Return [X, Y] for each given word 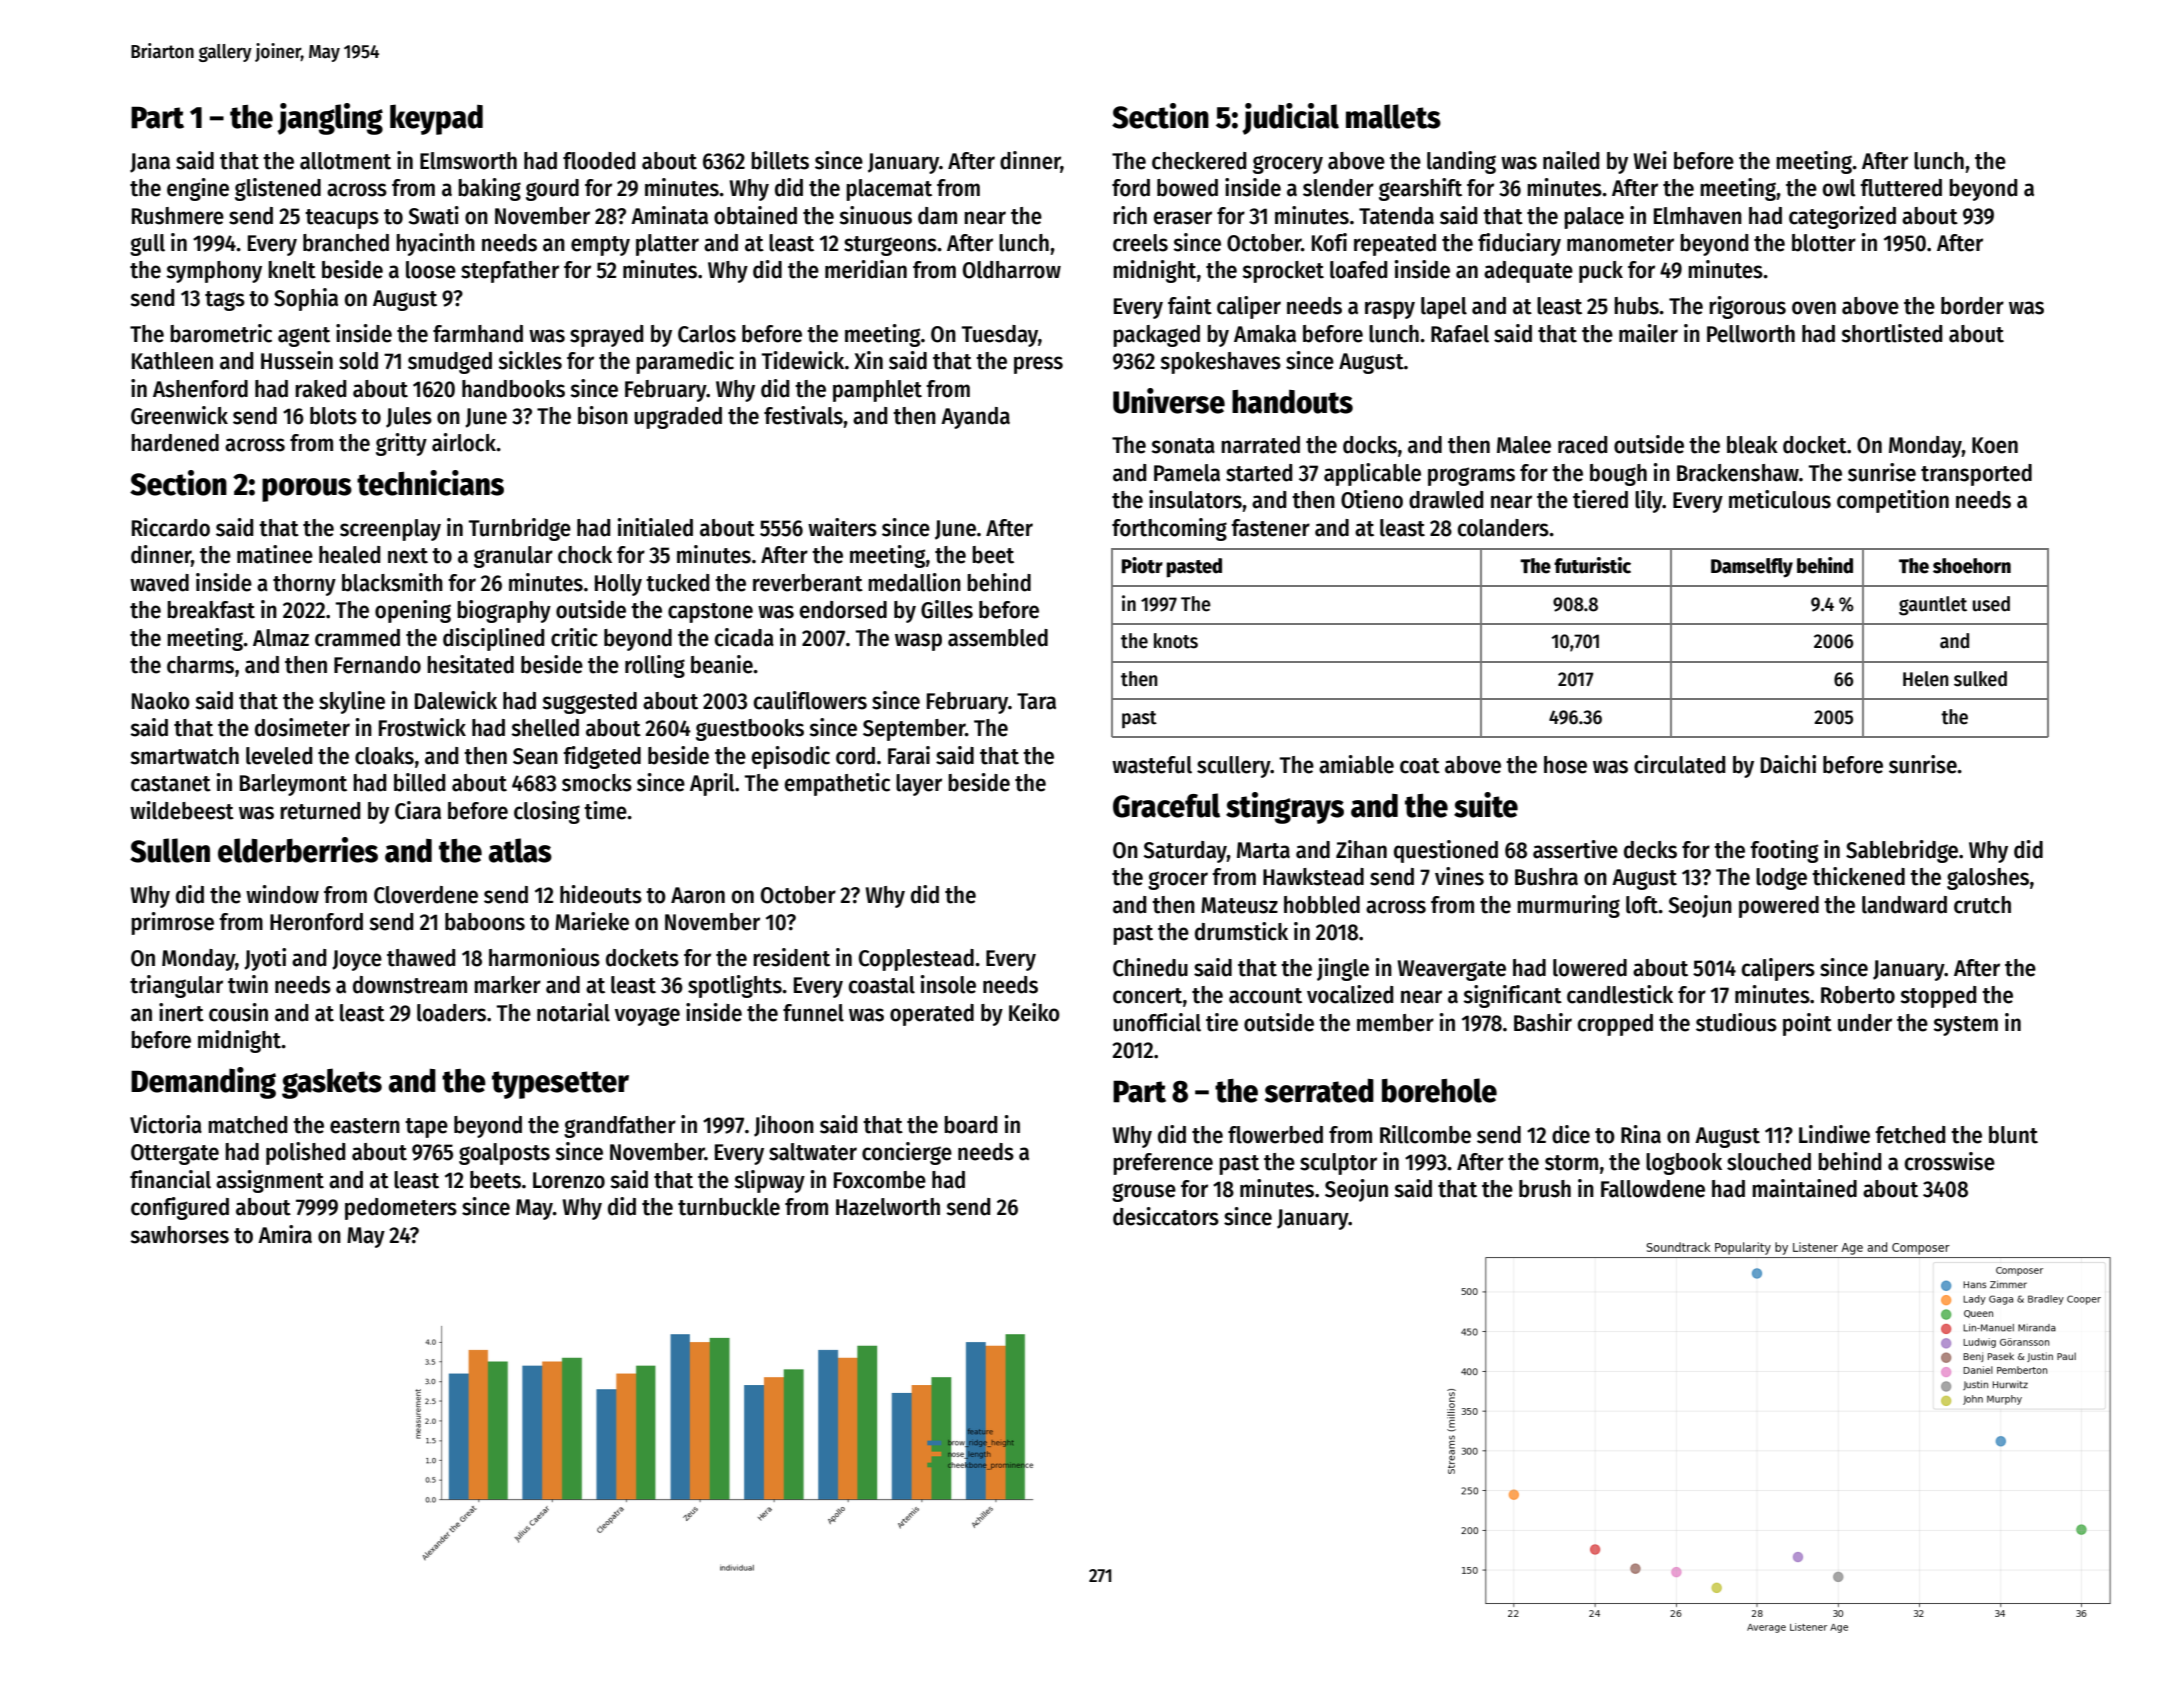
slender [1338, 188]
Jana [150, 163]
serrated [1319, 1091]
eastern [365, 1126]
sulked [1980, 679]
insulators [1195, 499]
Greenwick [179, 415]
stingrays [1285, 808]
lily [1649, 501]
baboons [485, 922]
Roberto [1858, 995]
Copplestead [916, 960]
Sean [535, 756]
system [1965, 1026]
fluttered [1901, 188]
